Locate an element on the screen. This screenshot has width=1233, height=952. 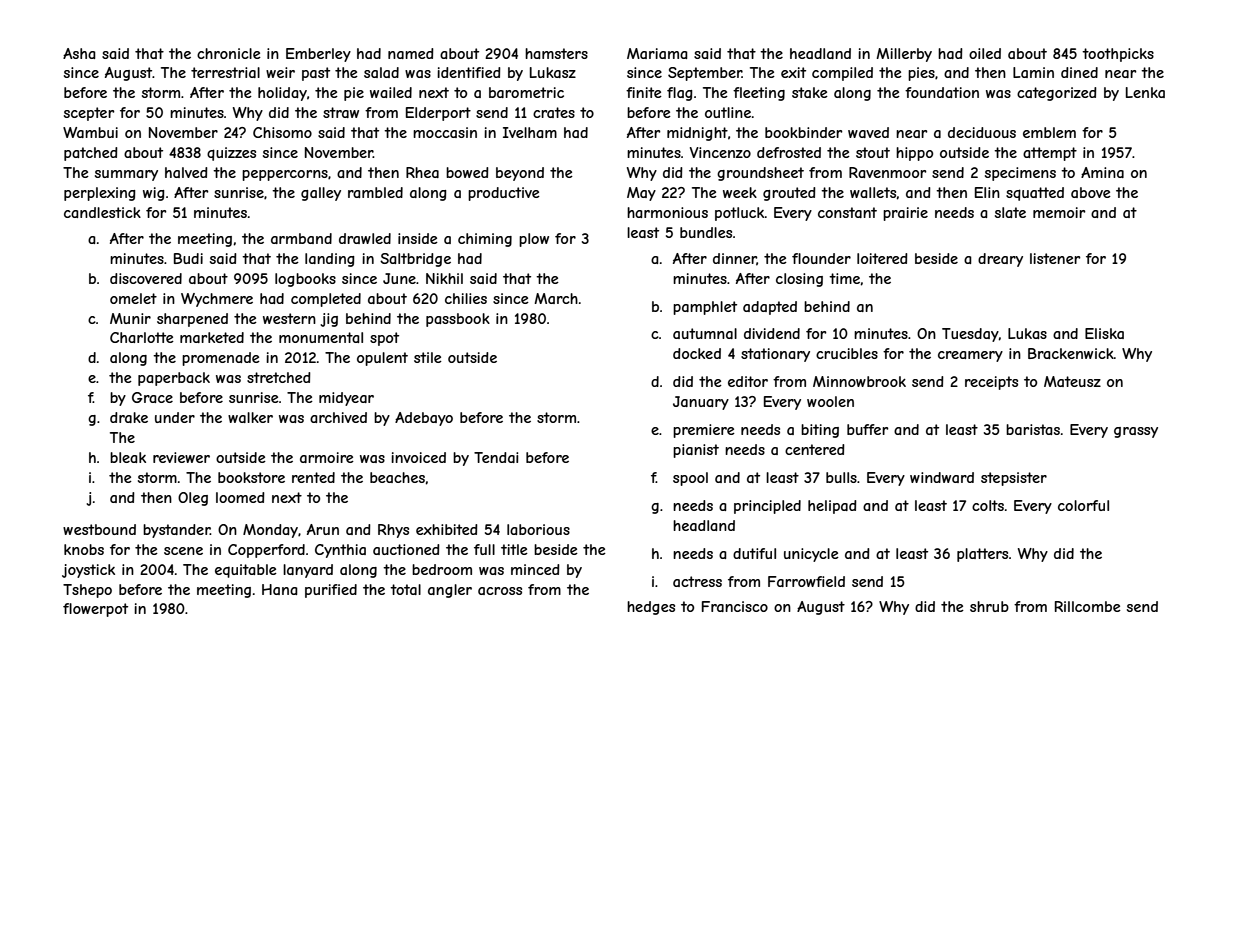
barometric is located at coordinates (526, 92).
